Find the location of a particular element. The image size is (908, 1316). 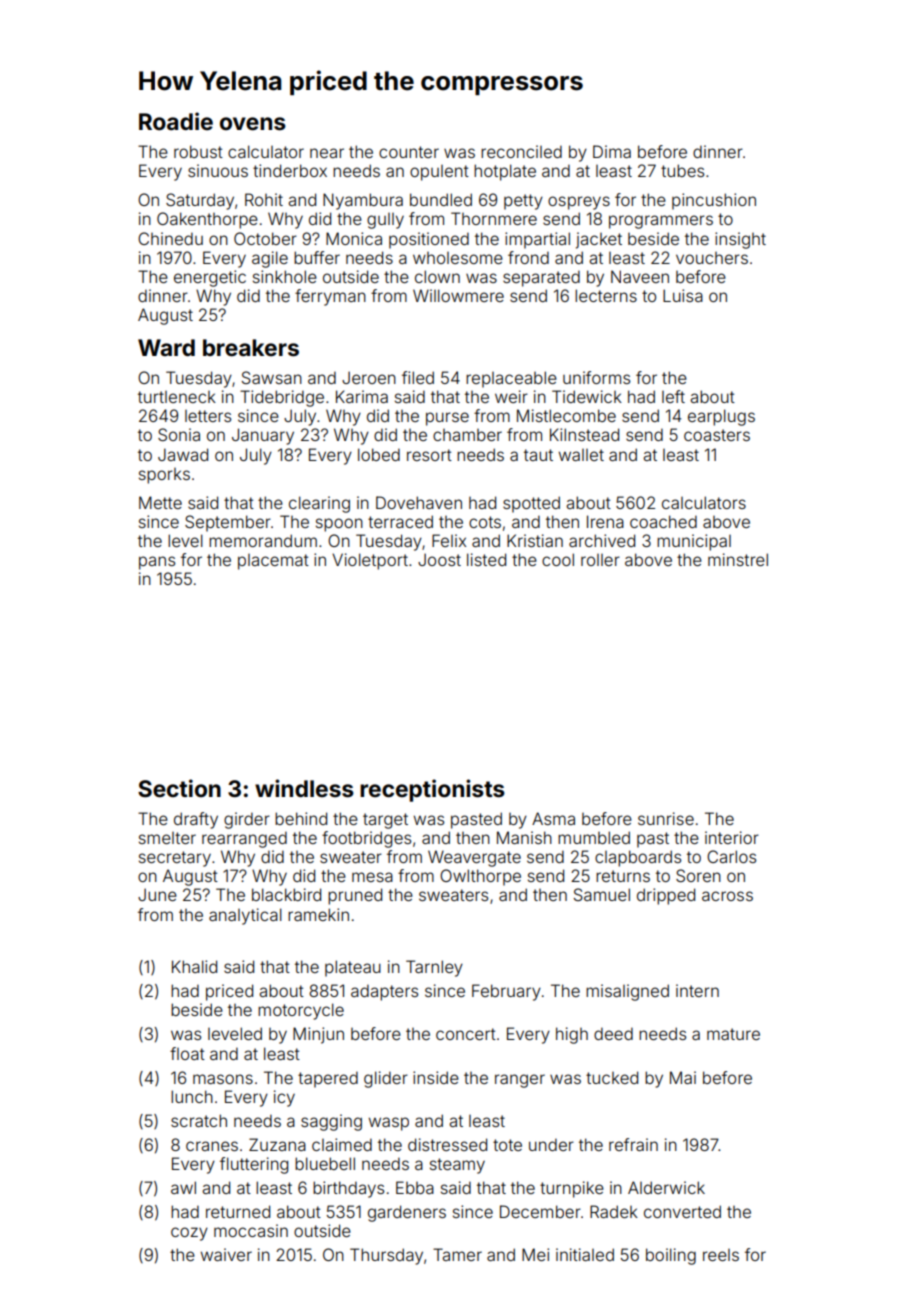

Roadie is located at coordinates (176, 121).
